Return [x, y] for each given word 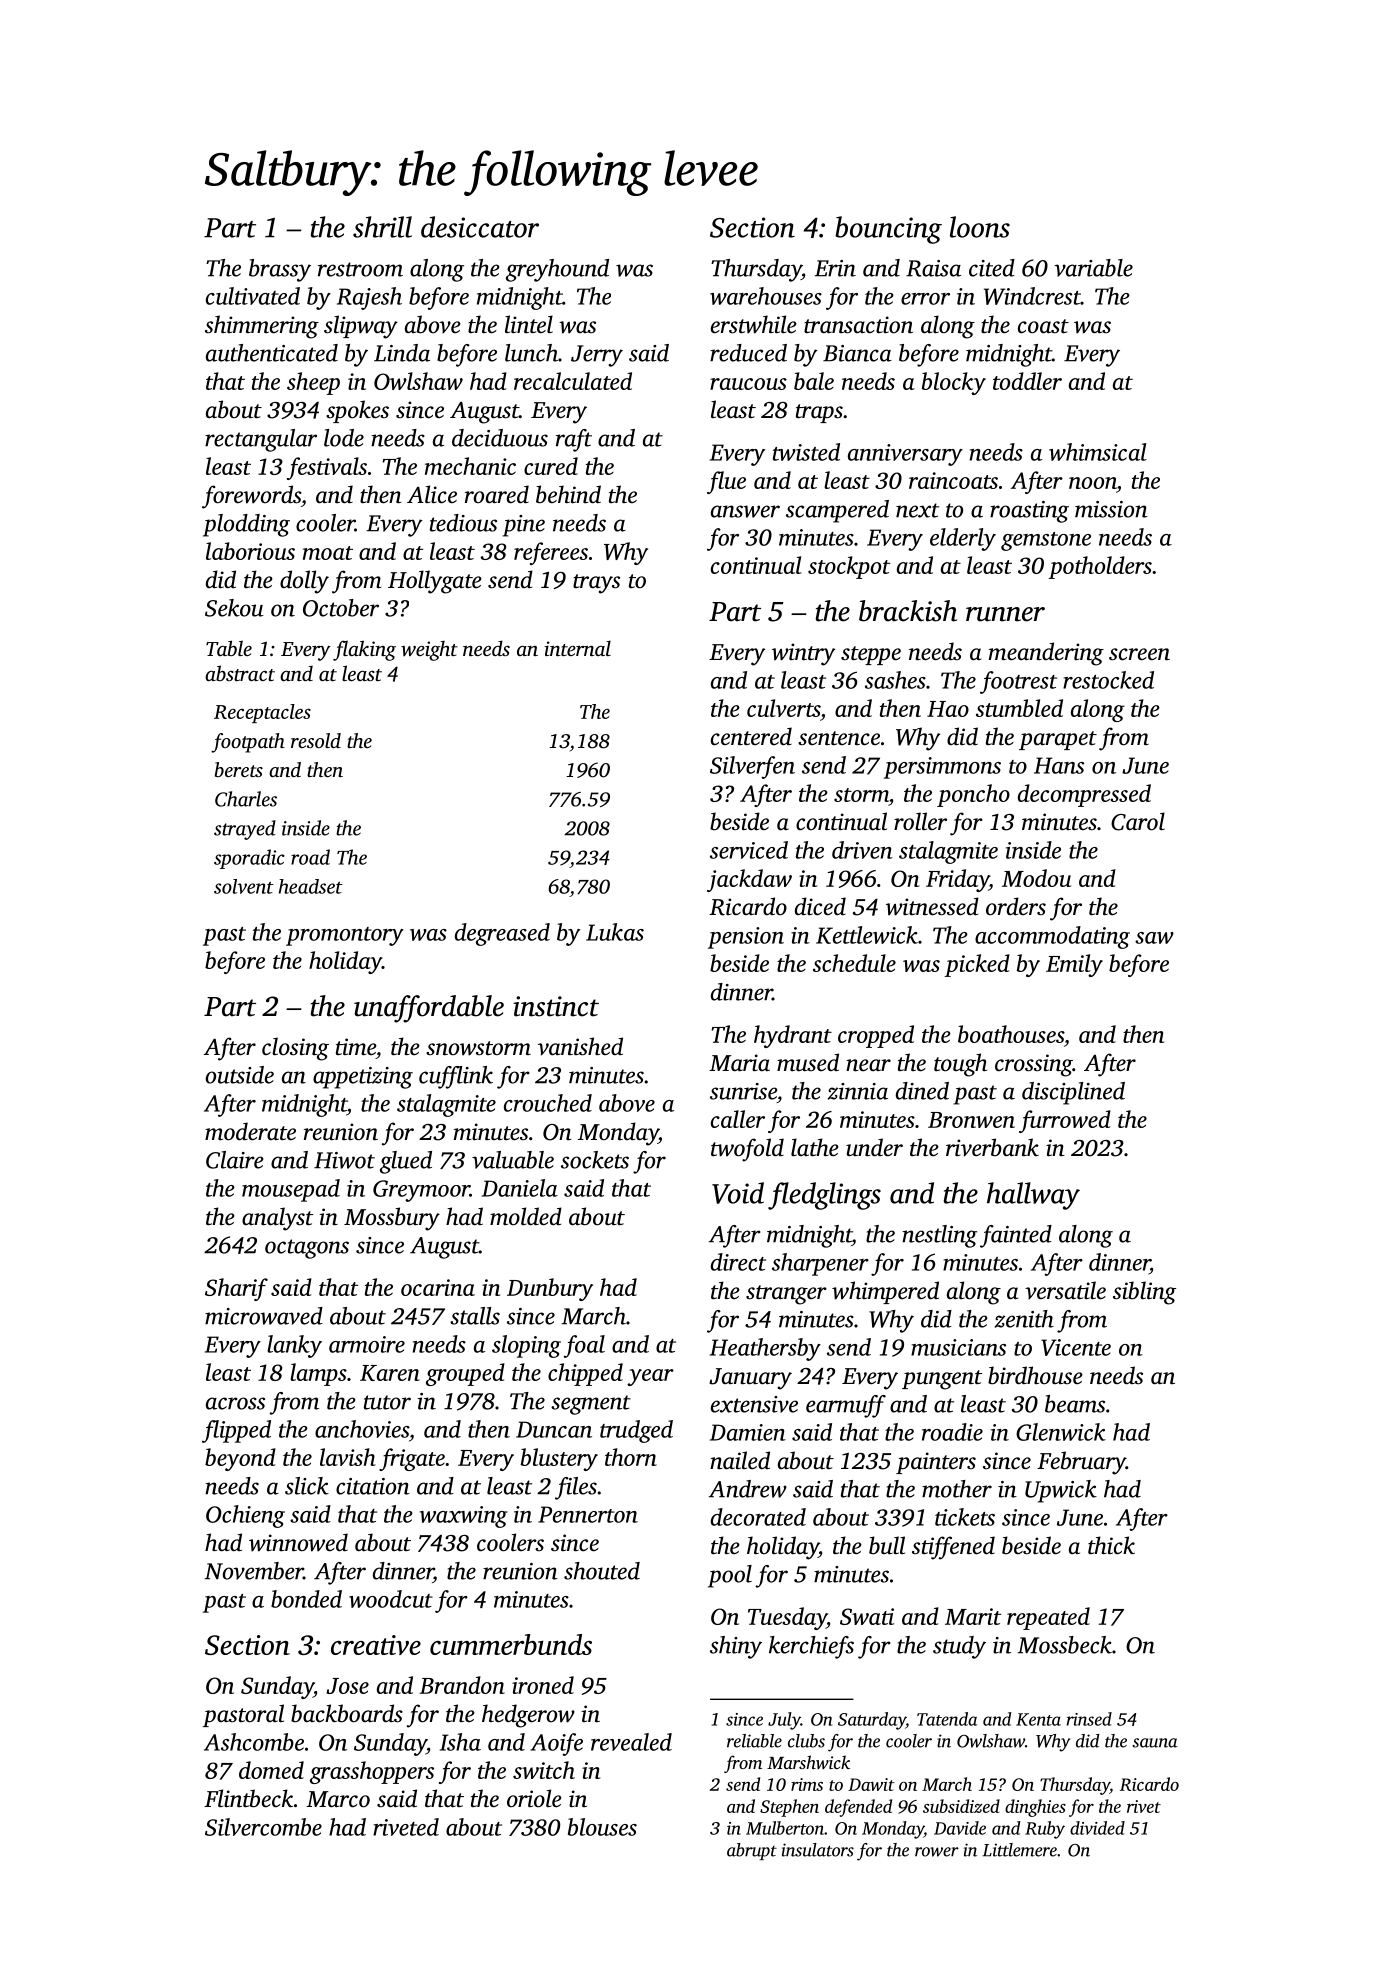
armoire [367, 1344]
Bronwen [971, 1120]
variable [1093, 268]
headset [311, 886]
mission [1111, 509]
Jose [347, 1686]
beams [1075, 1404]
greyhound [557, 270]
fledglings [824, 1196]
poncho [973, 795]
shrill [382, 227]
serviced [749, 850]
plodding [246, 525]
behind [568, 494]
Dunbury [550, 1289]
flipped [236, 1431]
